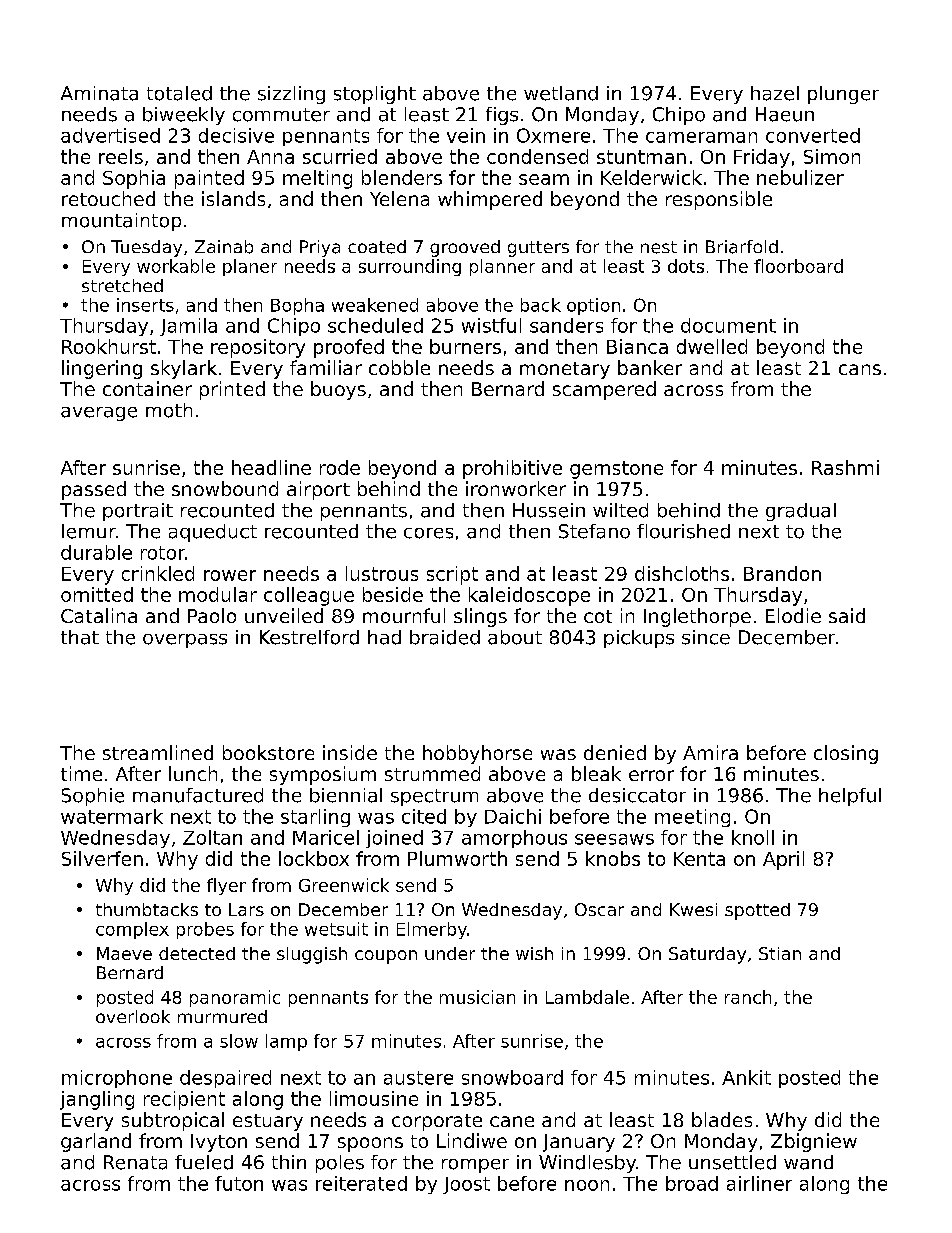 Image resolution: width=952 pixels, height=1233 pixels. I want to click on Inglethorpe, so click(697, 617).
